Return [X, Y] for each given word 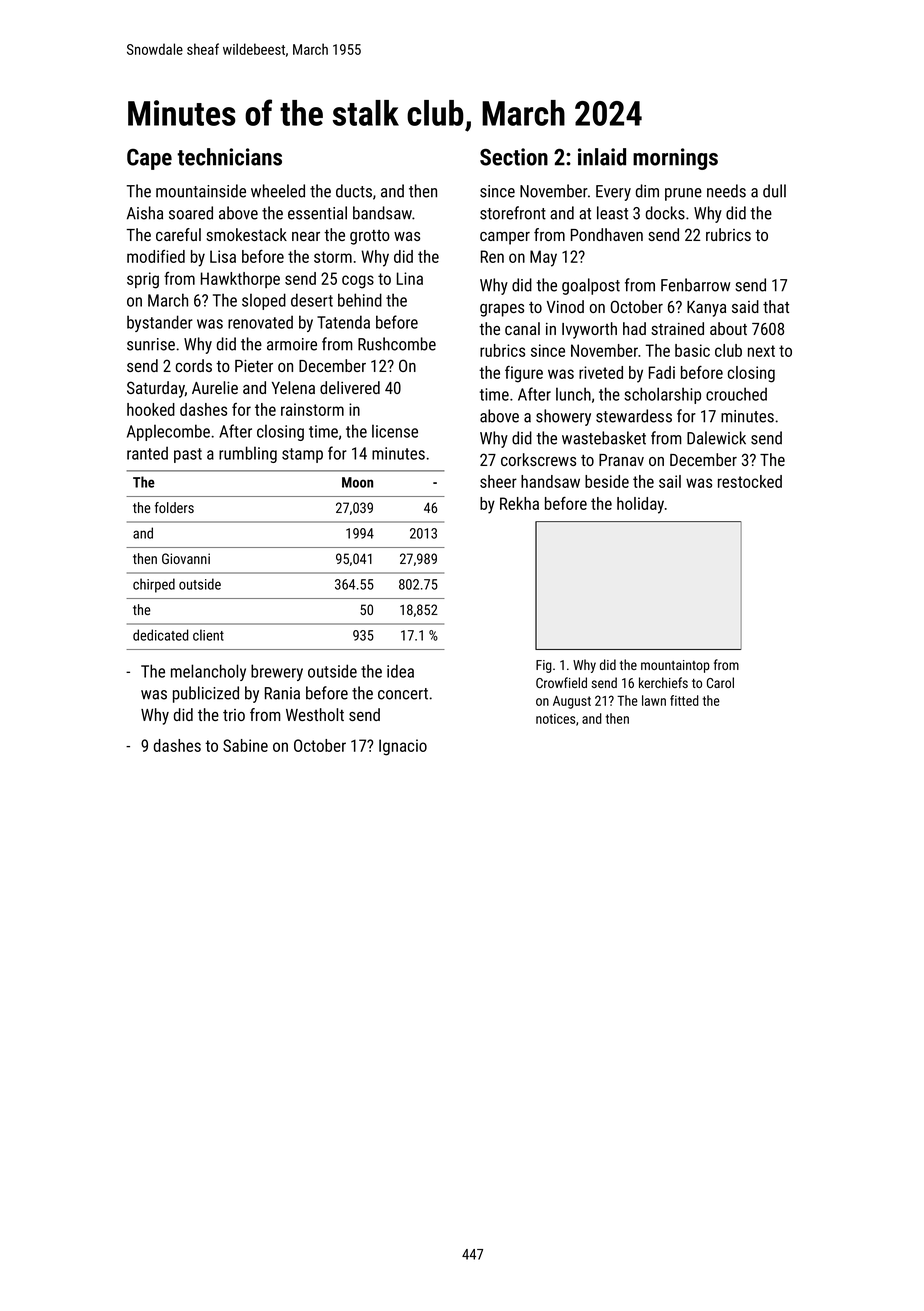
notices [555, 719]
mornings [675, 159]
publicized [206, 694]
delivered [350, 387]
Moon [357, 482]
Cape [149, 159]
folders [174, 507]
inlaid [602, 157]
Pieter [254, 366]
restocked [750, 481]
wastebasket [604, 438]
